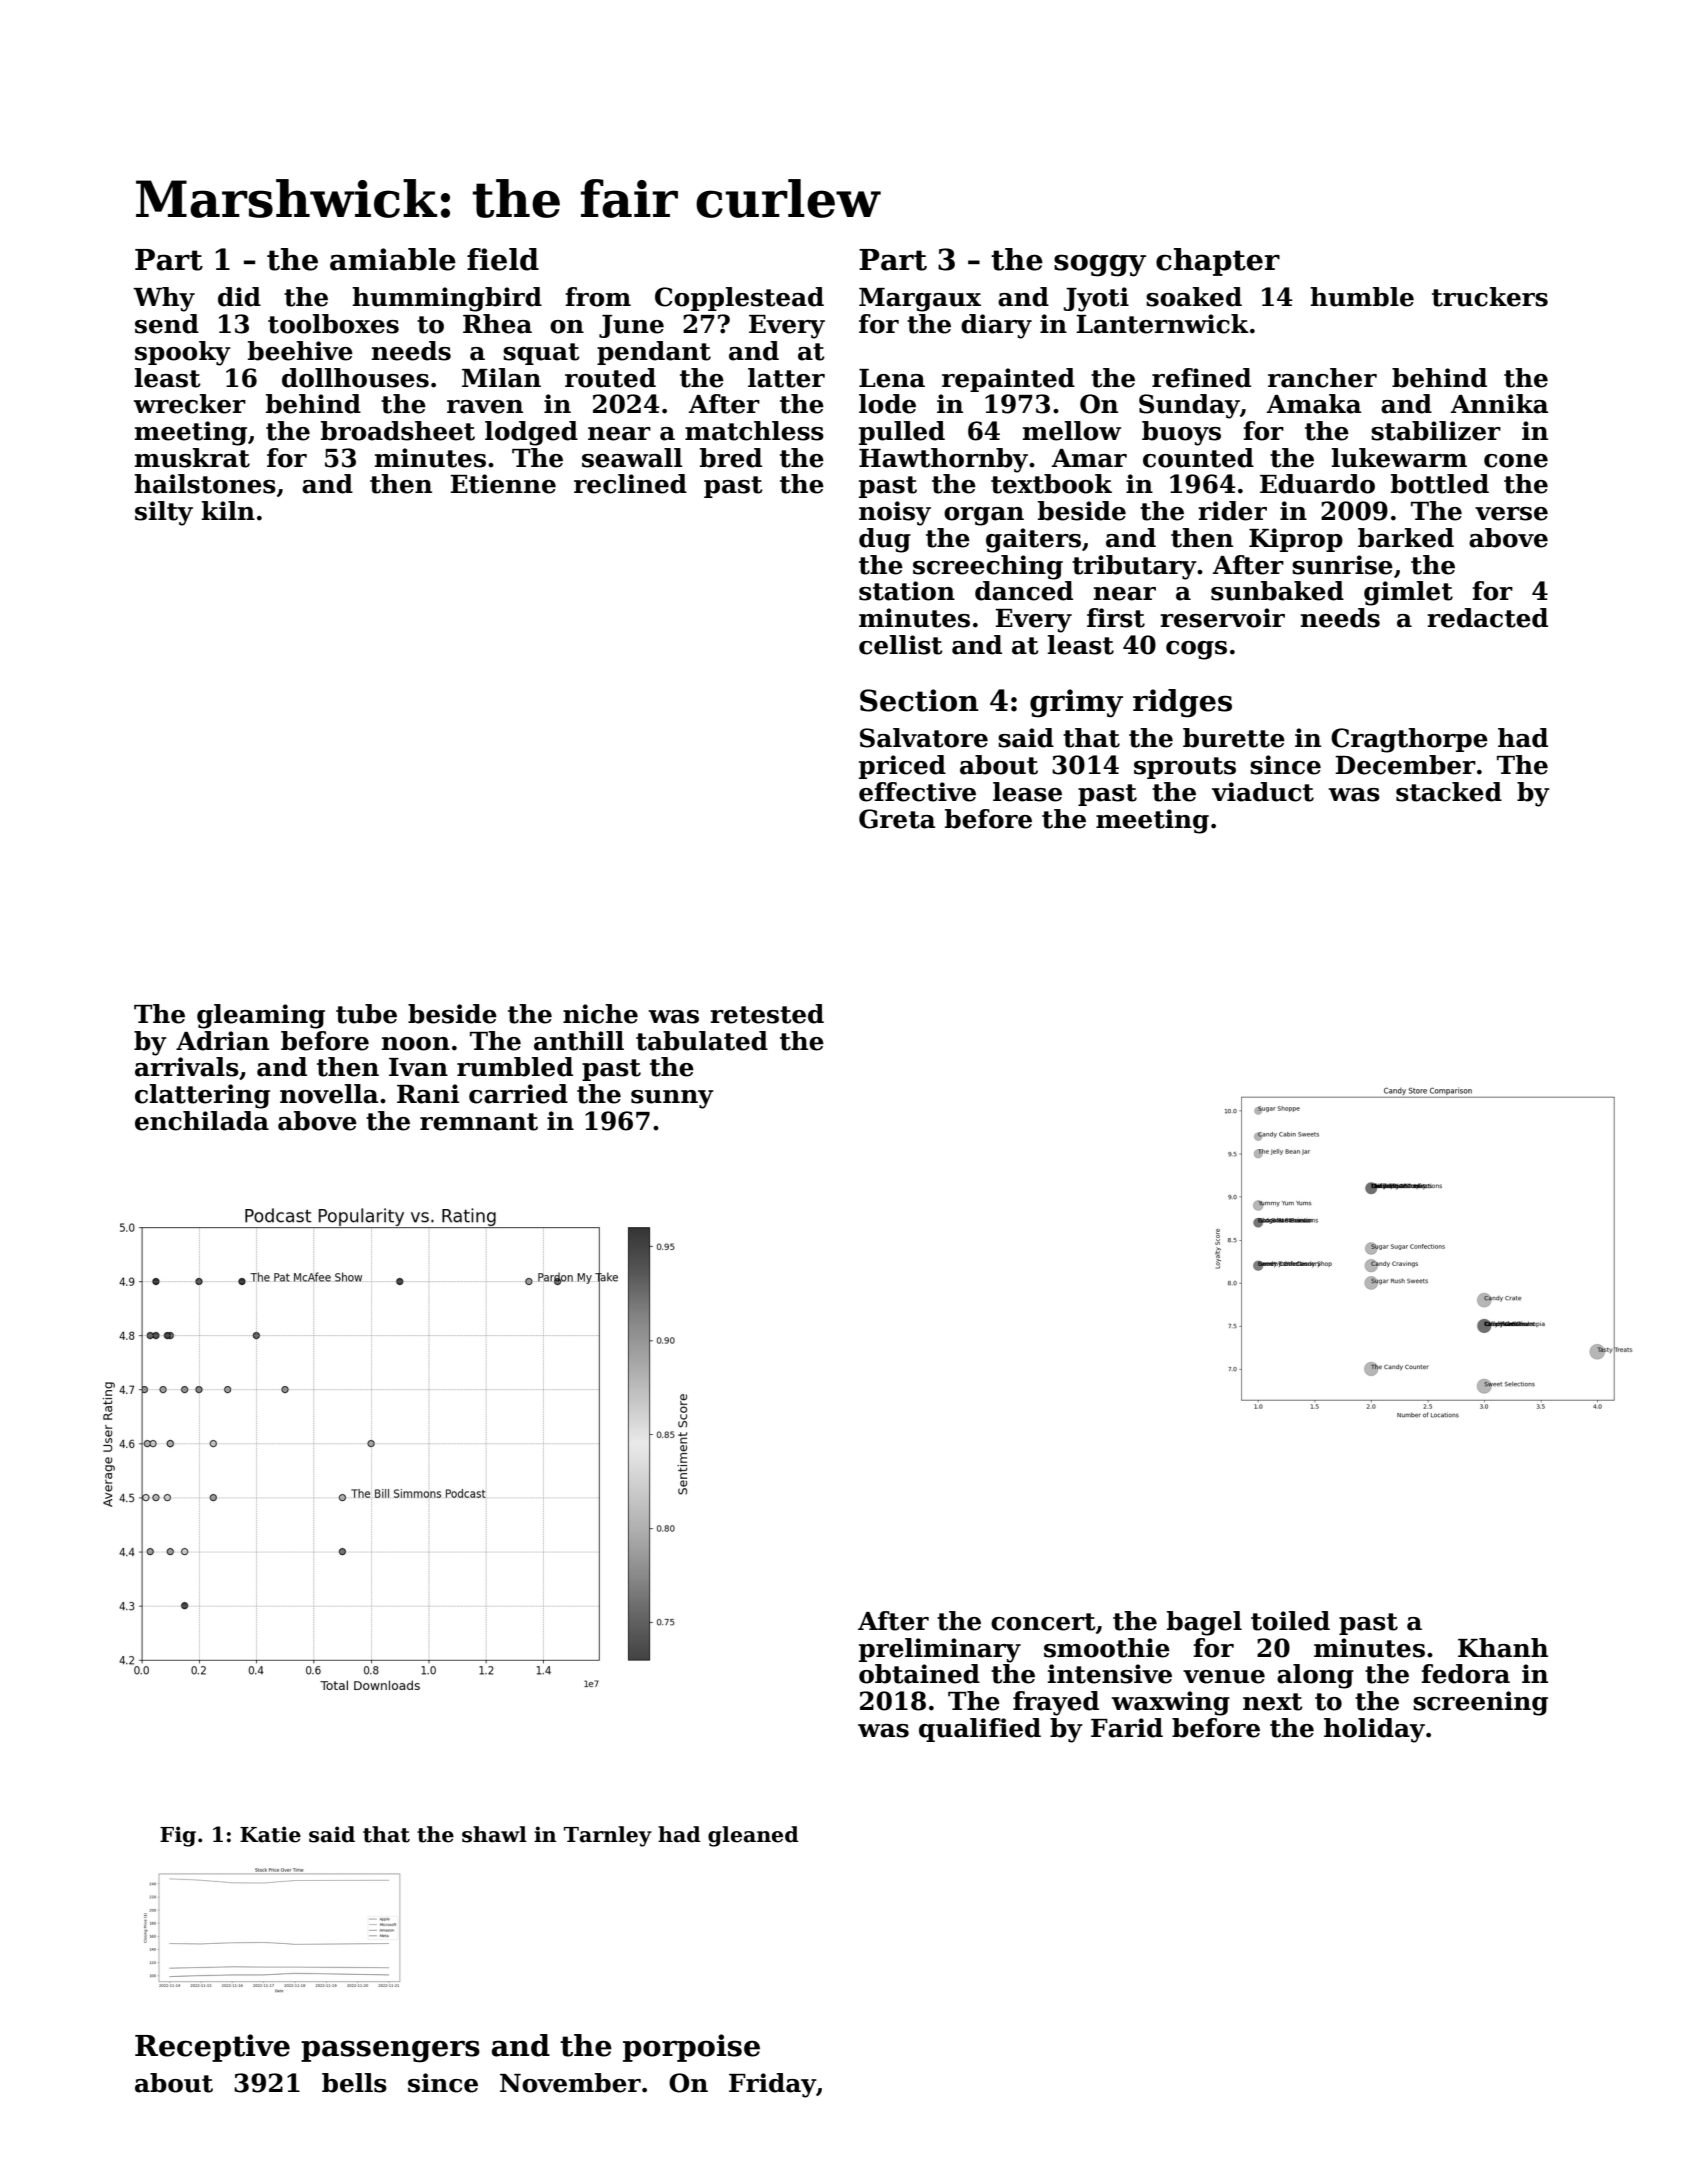  What do you see at coordinates (1499, 404) in the page?
I see `Annika` at bounding box center [1499, 404].
